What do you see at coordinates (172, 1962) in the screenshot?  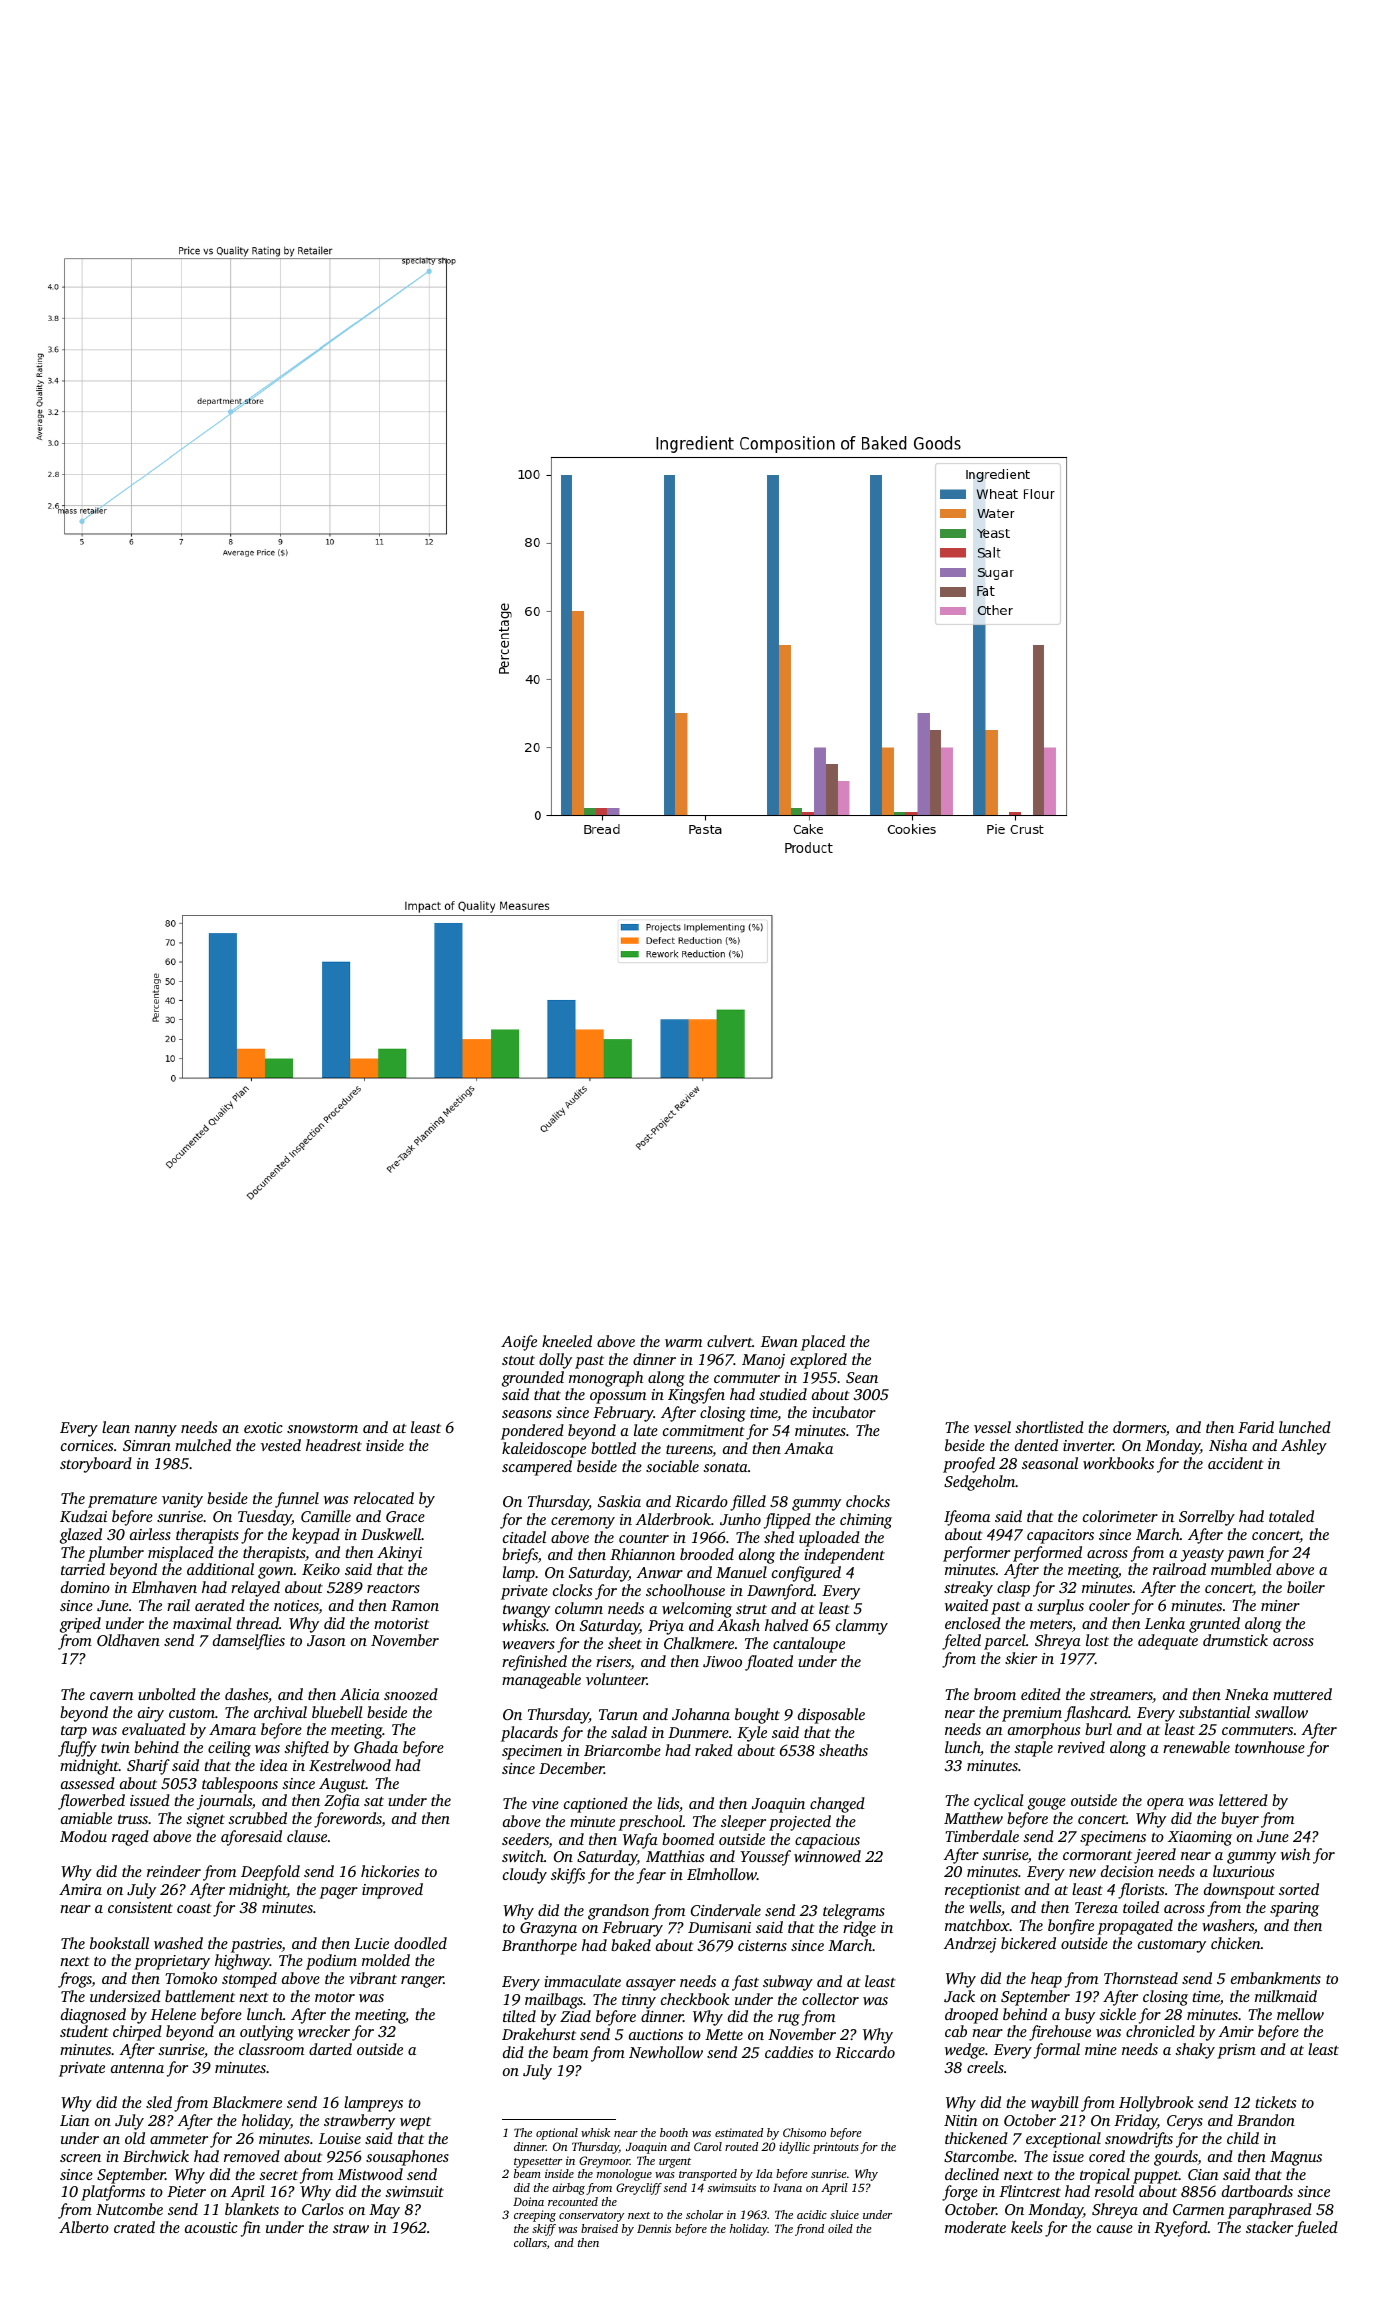 I see `proprietary` at bounding box center [172, 1962].
